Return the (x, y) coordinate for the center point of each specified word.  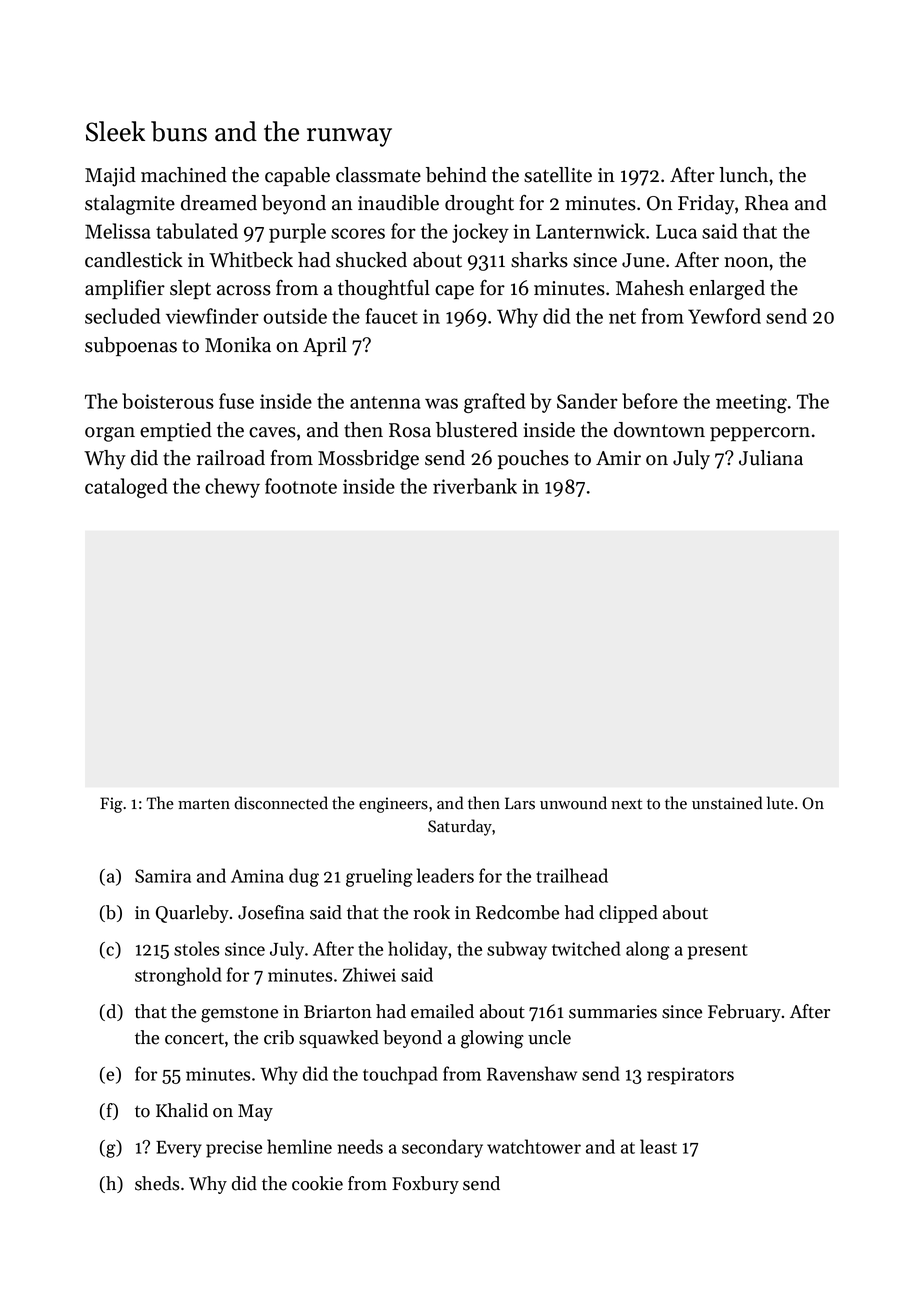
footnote (301, 486)
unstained (727, 803)
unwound (573, 803)
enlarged (727, 290)
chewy (232, 488)
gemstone (239, 1015)
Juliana (771, 458)
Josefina (271, 912)
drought (479, 205)
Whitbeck (251, 260)
